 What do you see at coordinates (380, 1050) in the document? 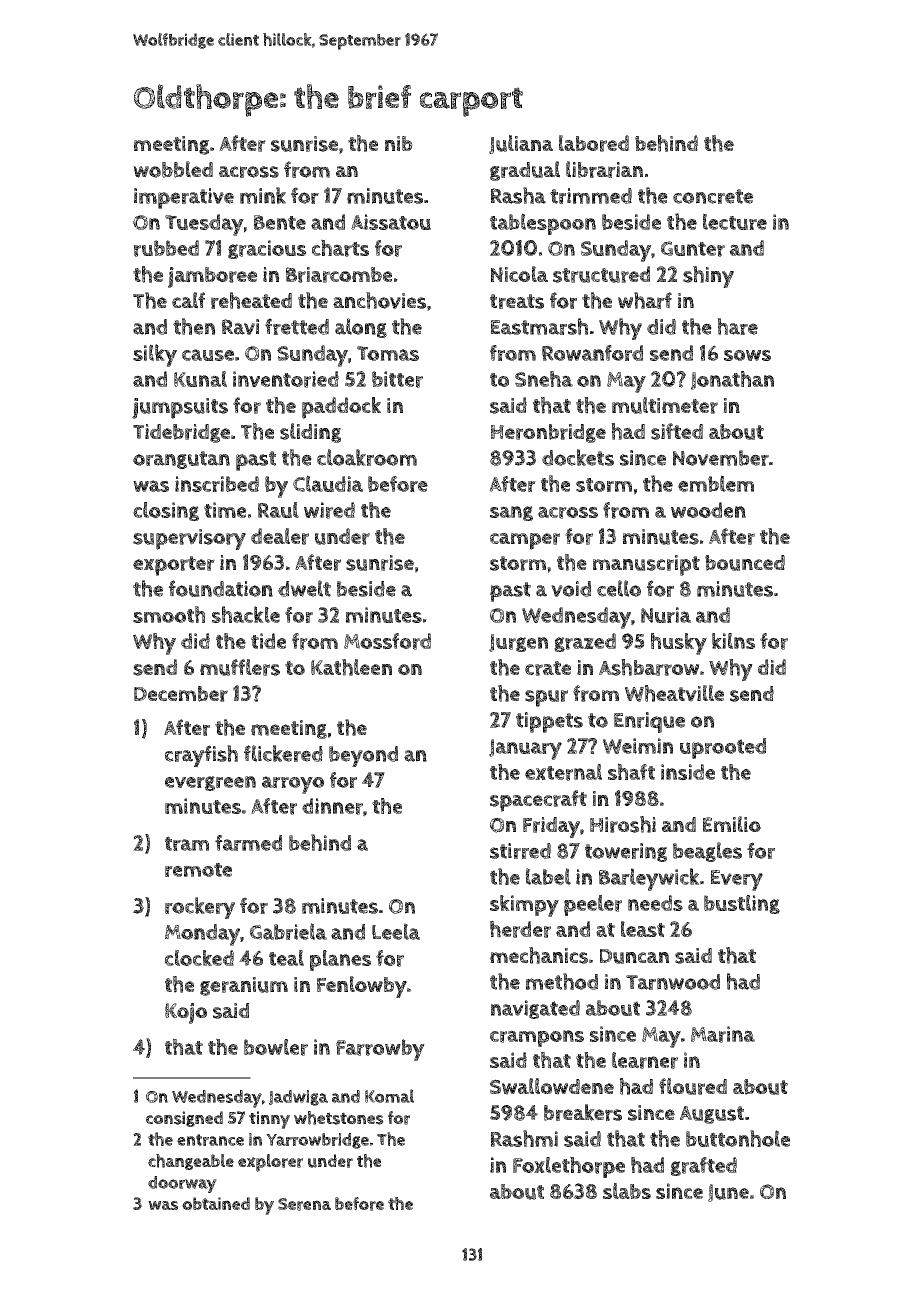
I see `Farrowby` at bounding box center [380, 1050].
